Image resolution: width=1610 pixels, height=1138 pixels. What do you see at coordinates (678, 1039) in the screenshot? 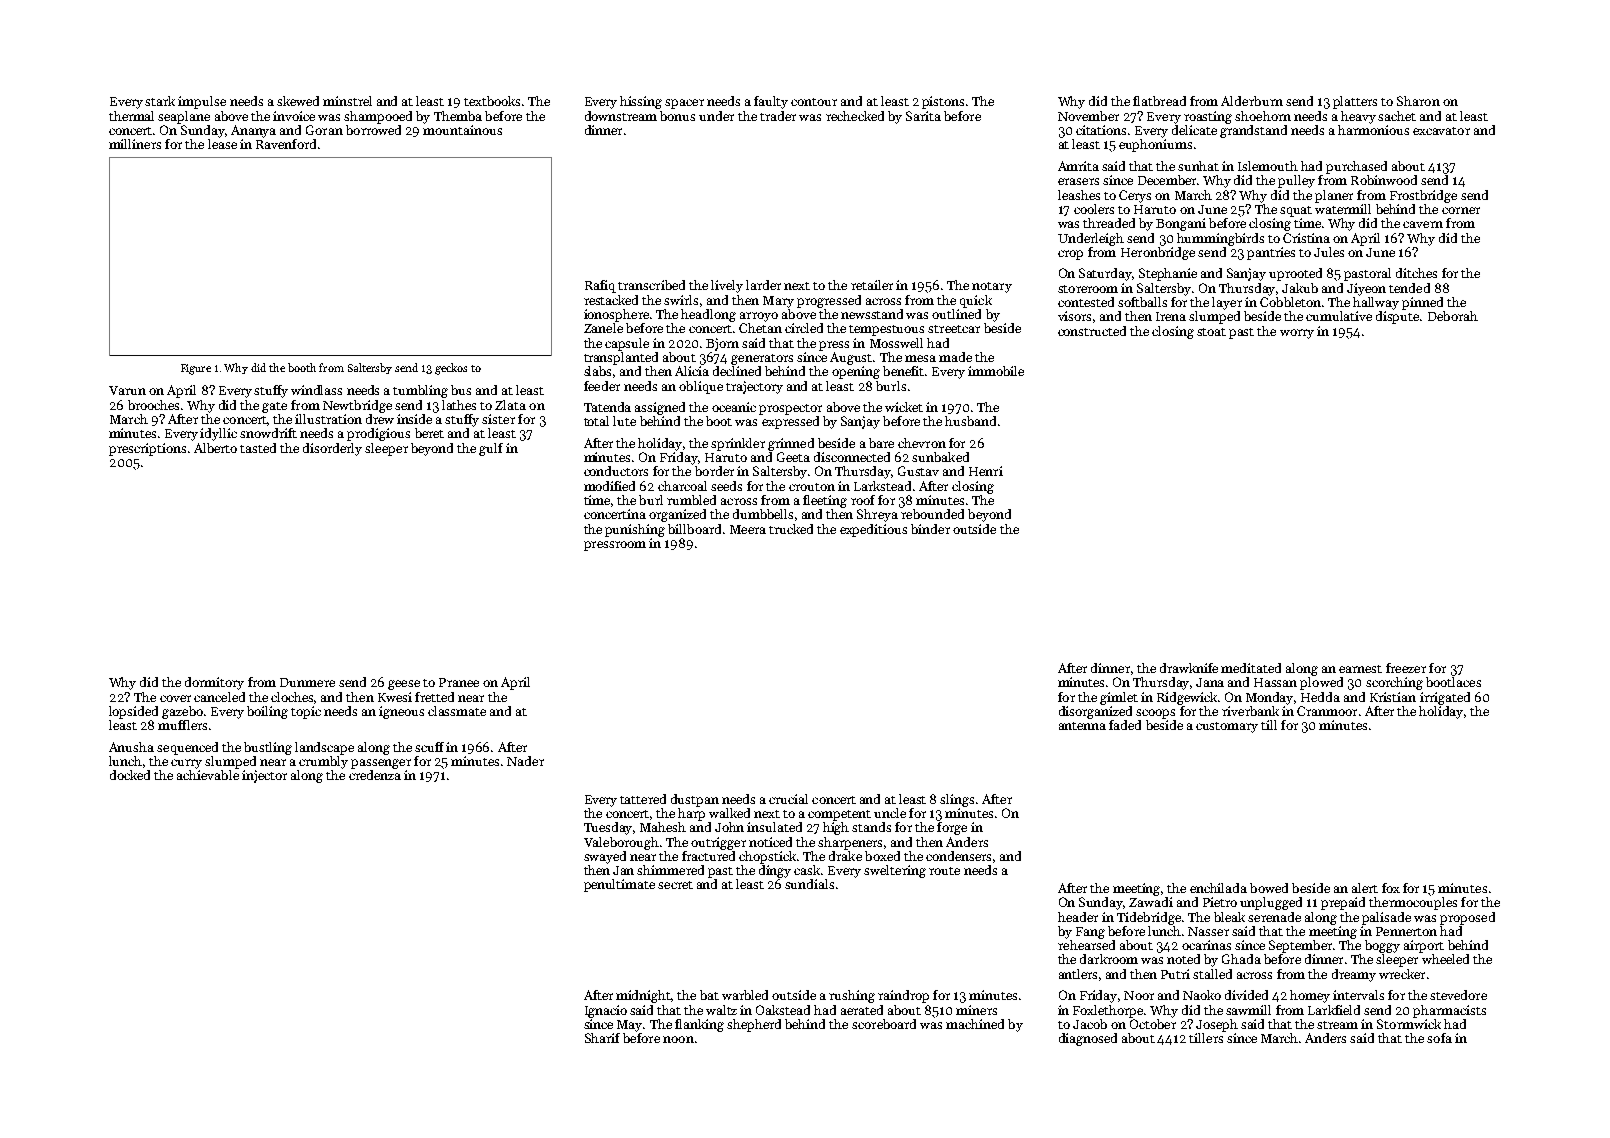
I see `noon` at bounding box center [678, 1039].
